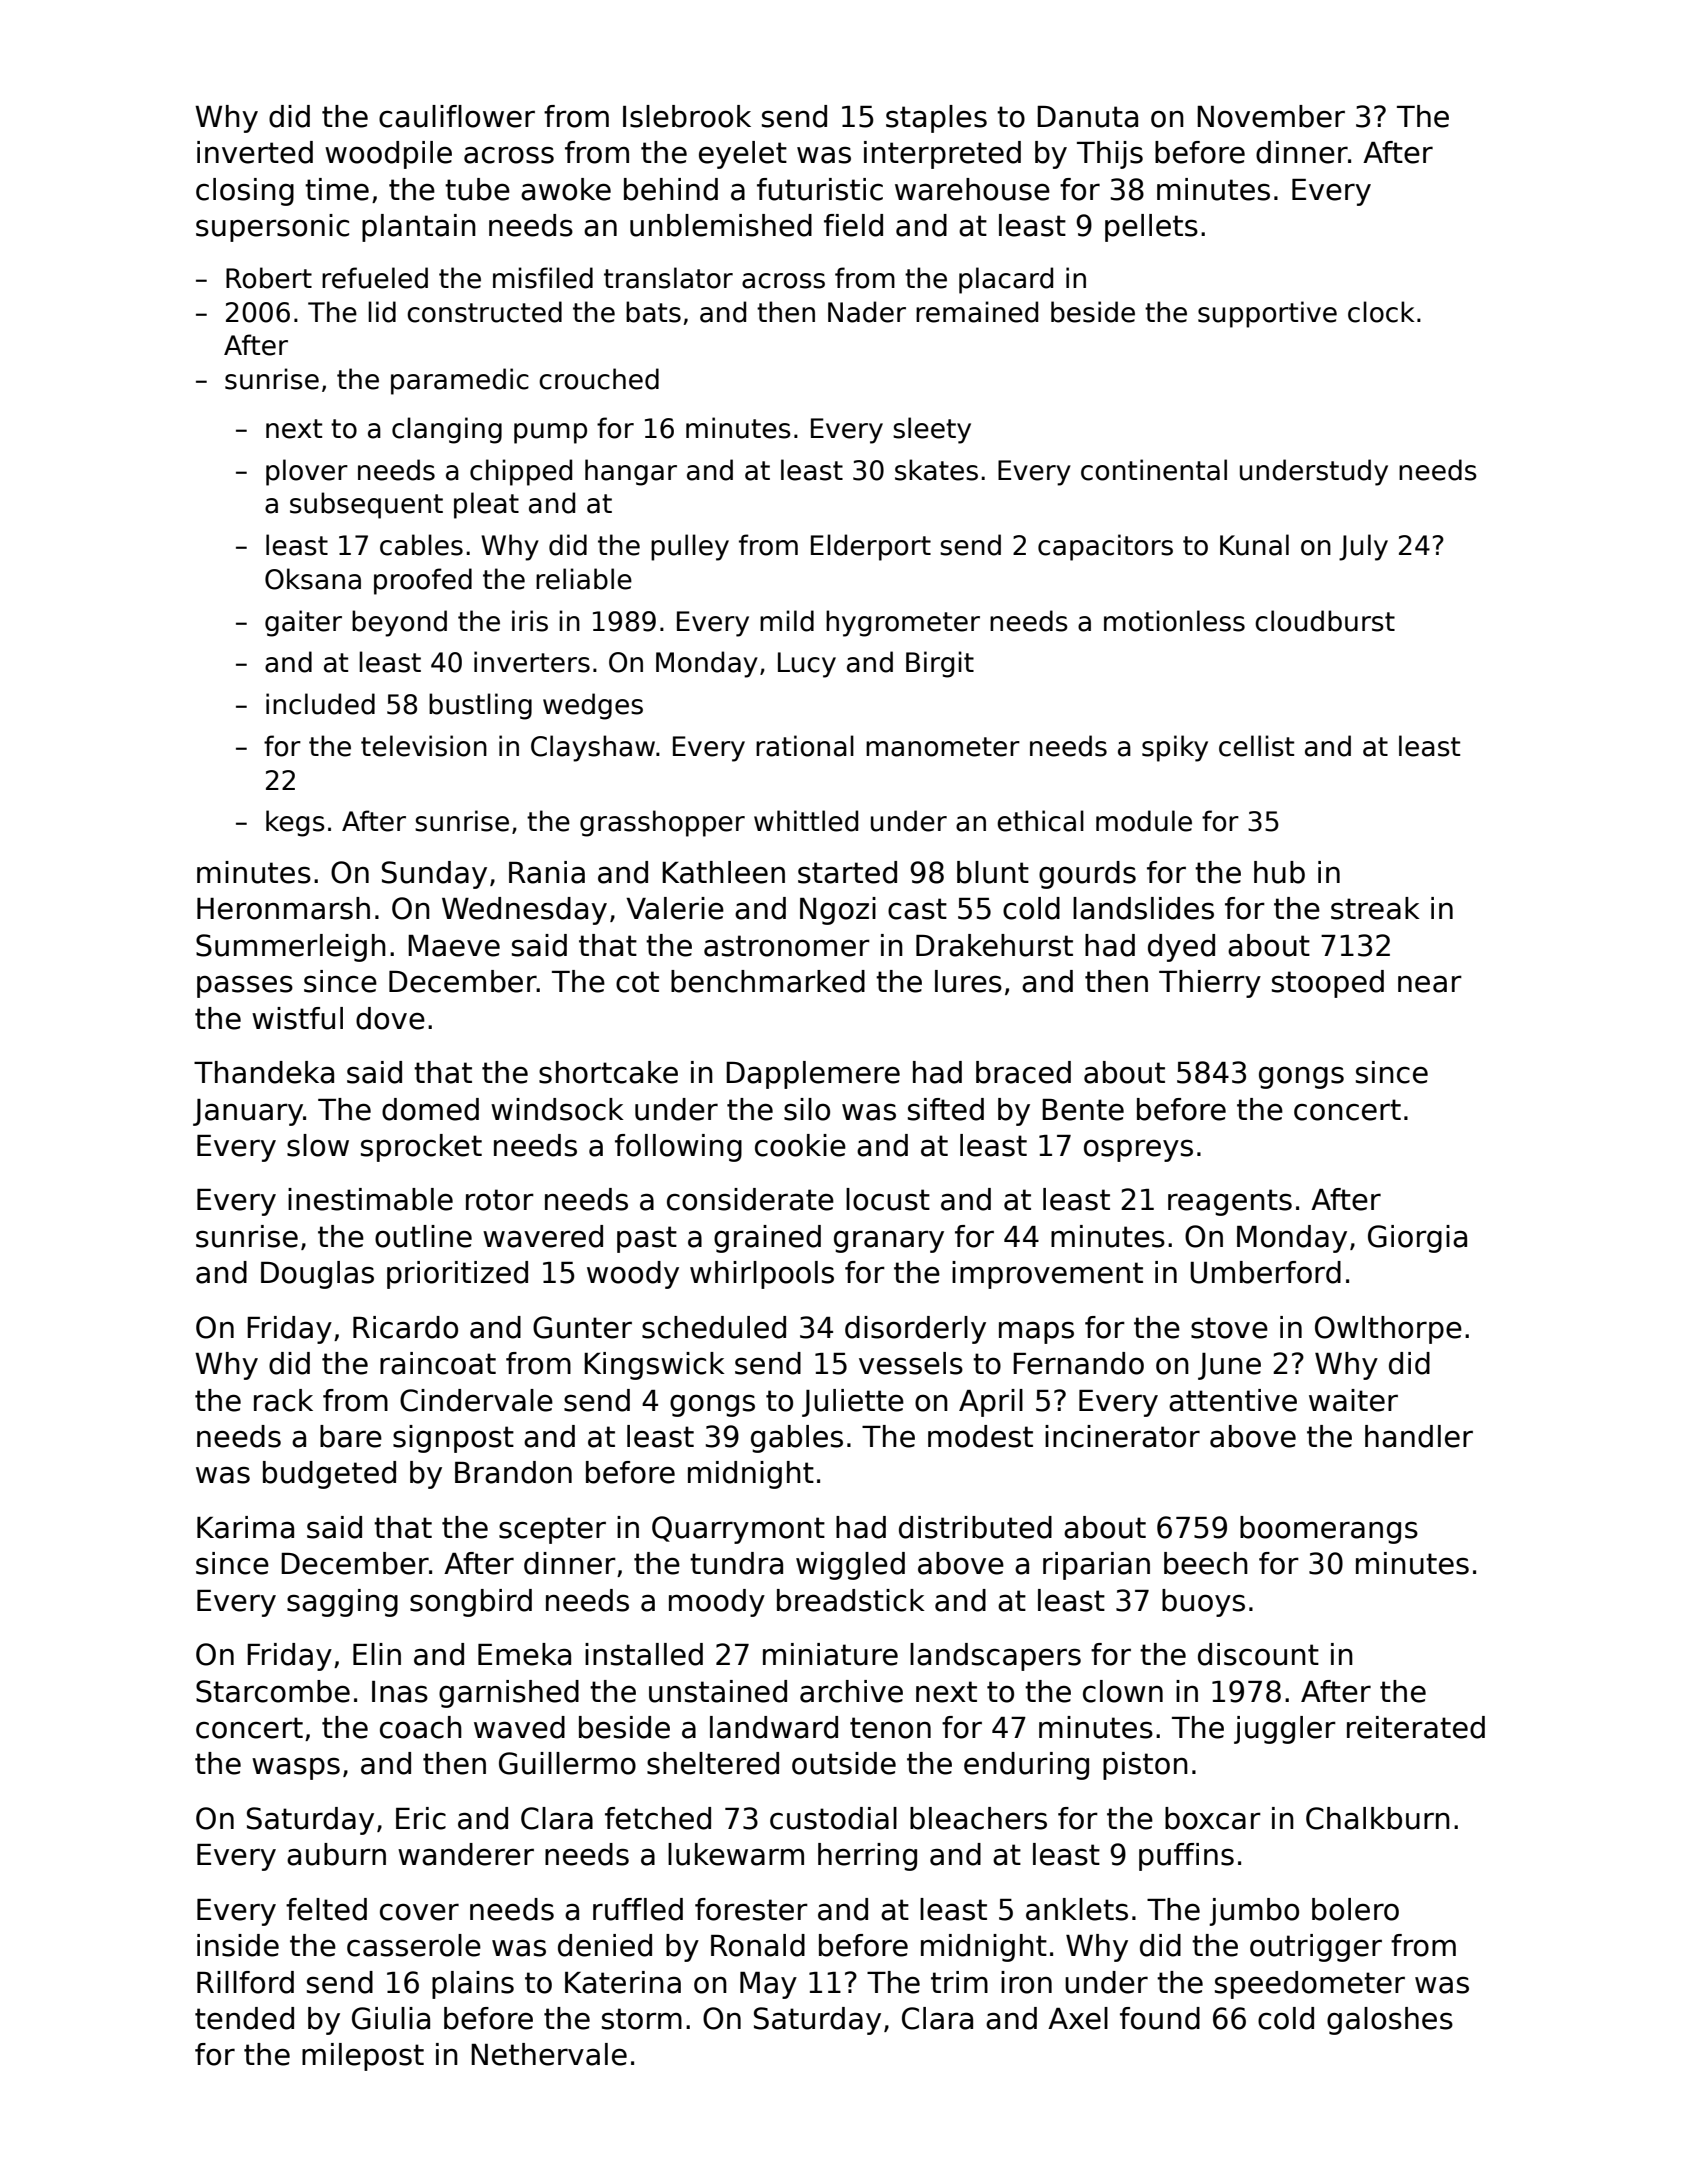 The width and height of the image is (1683, 2178). What do you see at coordinates (326, 1909) in the image?
I see `felted` at bounding box center [326, 1909].
